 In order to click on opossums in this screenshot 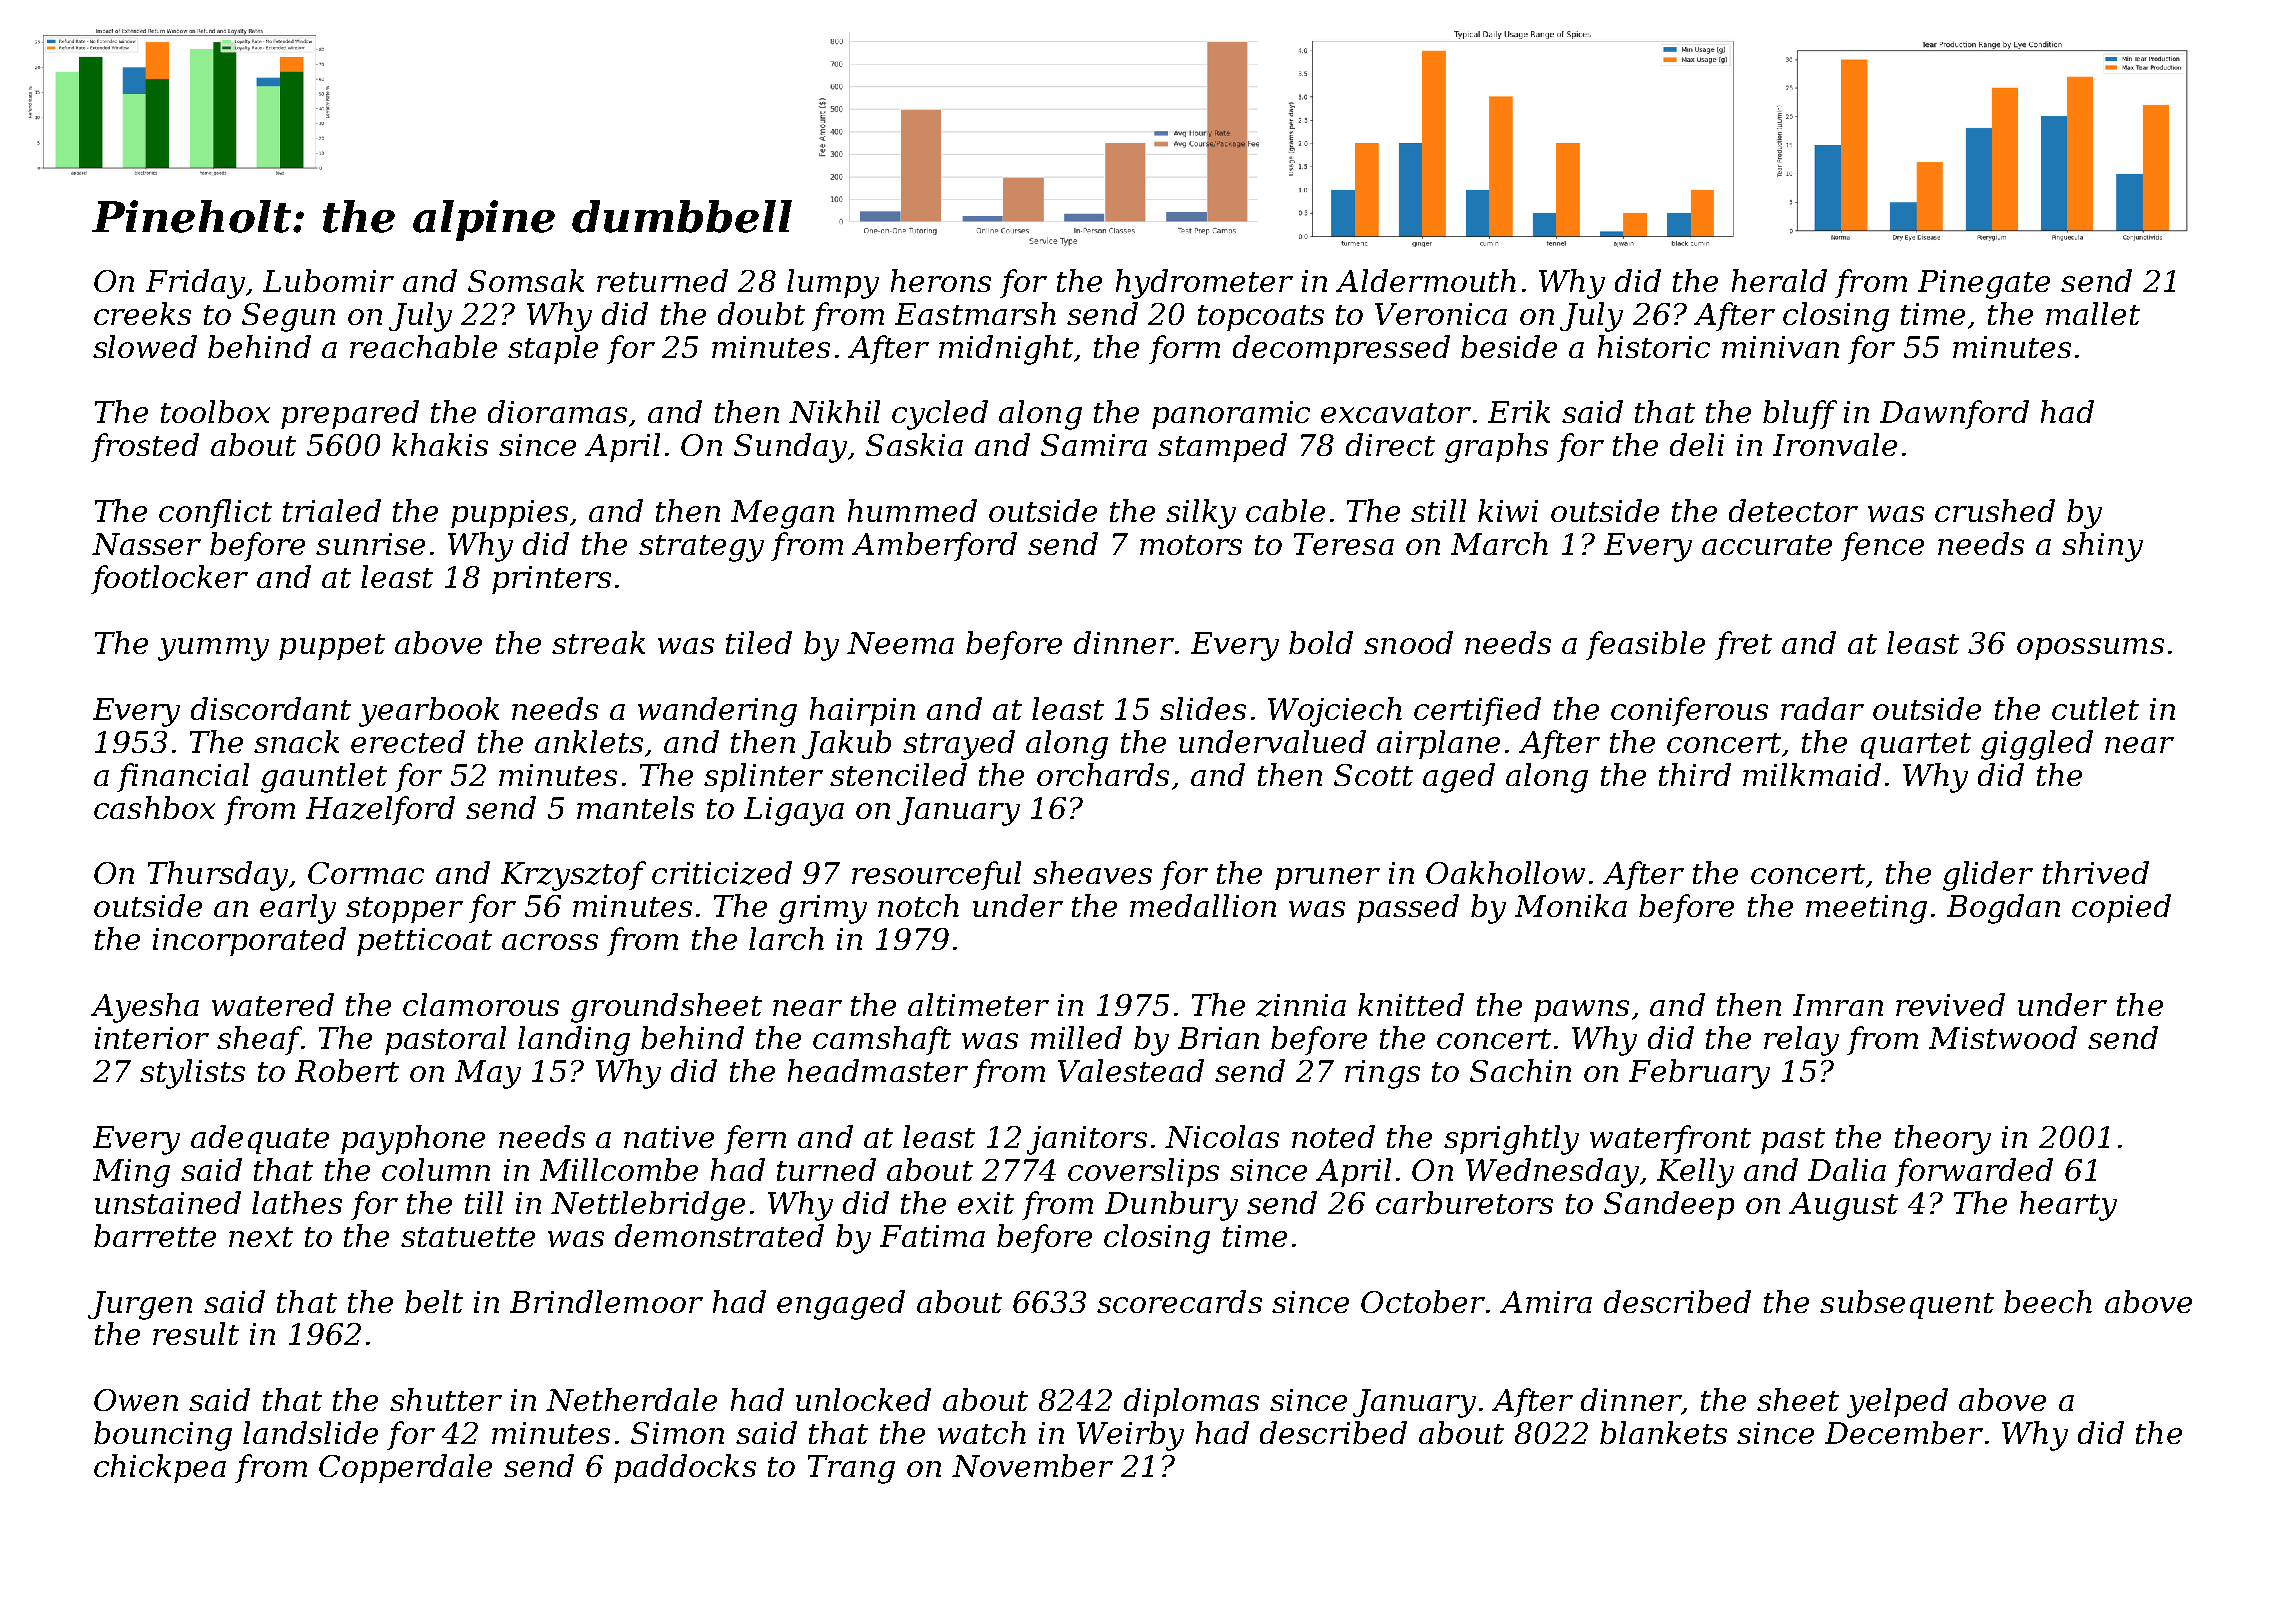, I will do `click(2090, 649)`.
